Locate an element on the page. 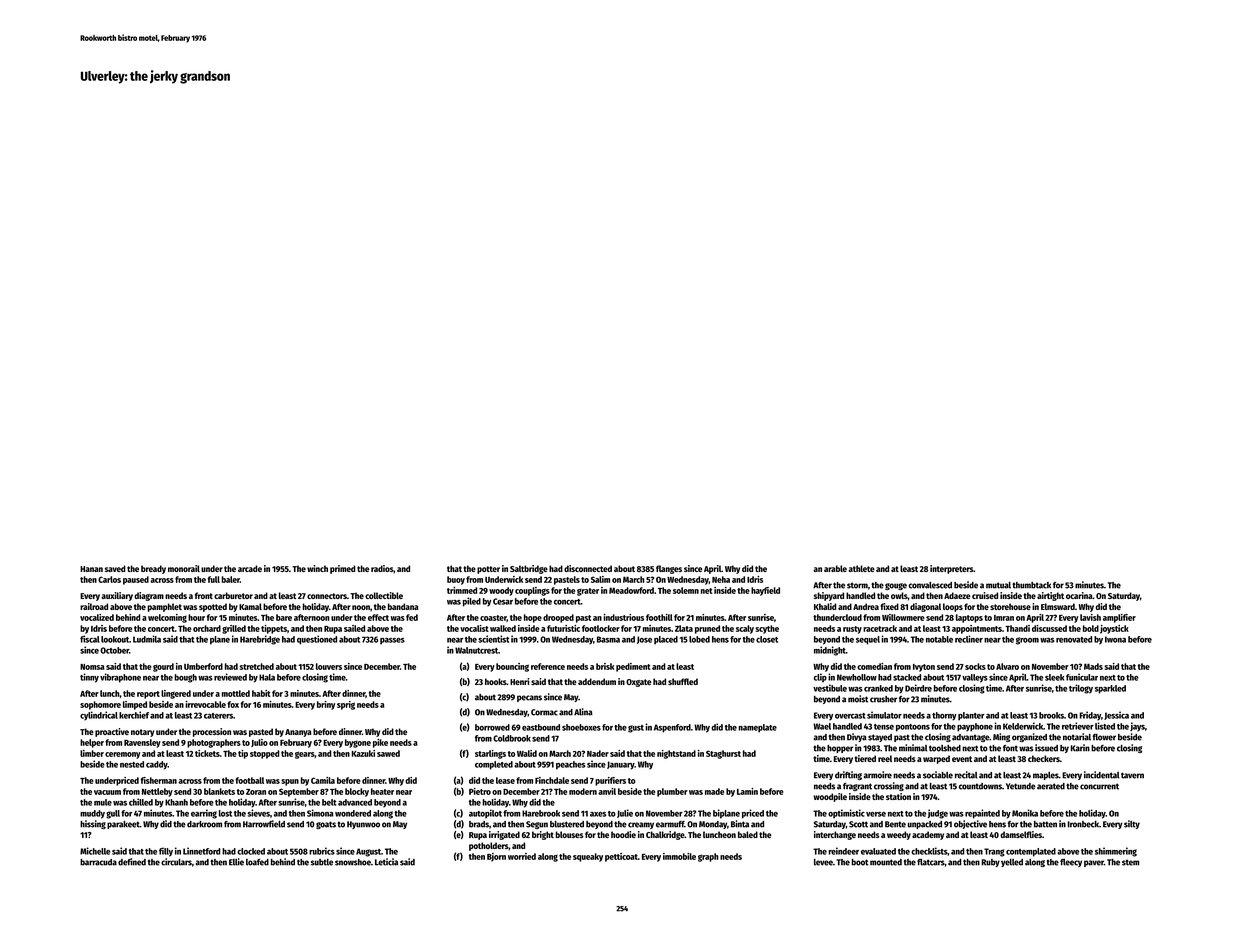  louvers is located at coordinates (329, 666).
